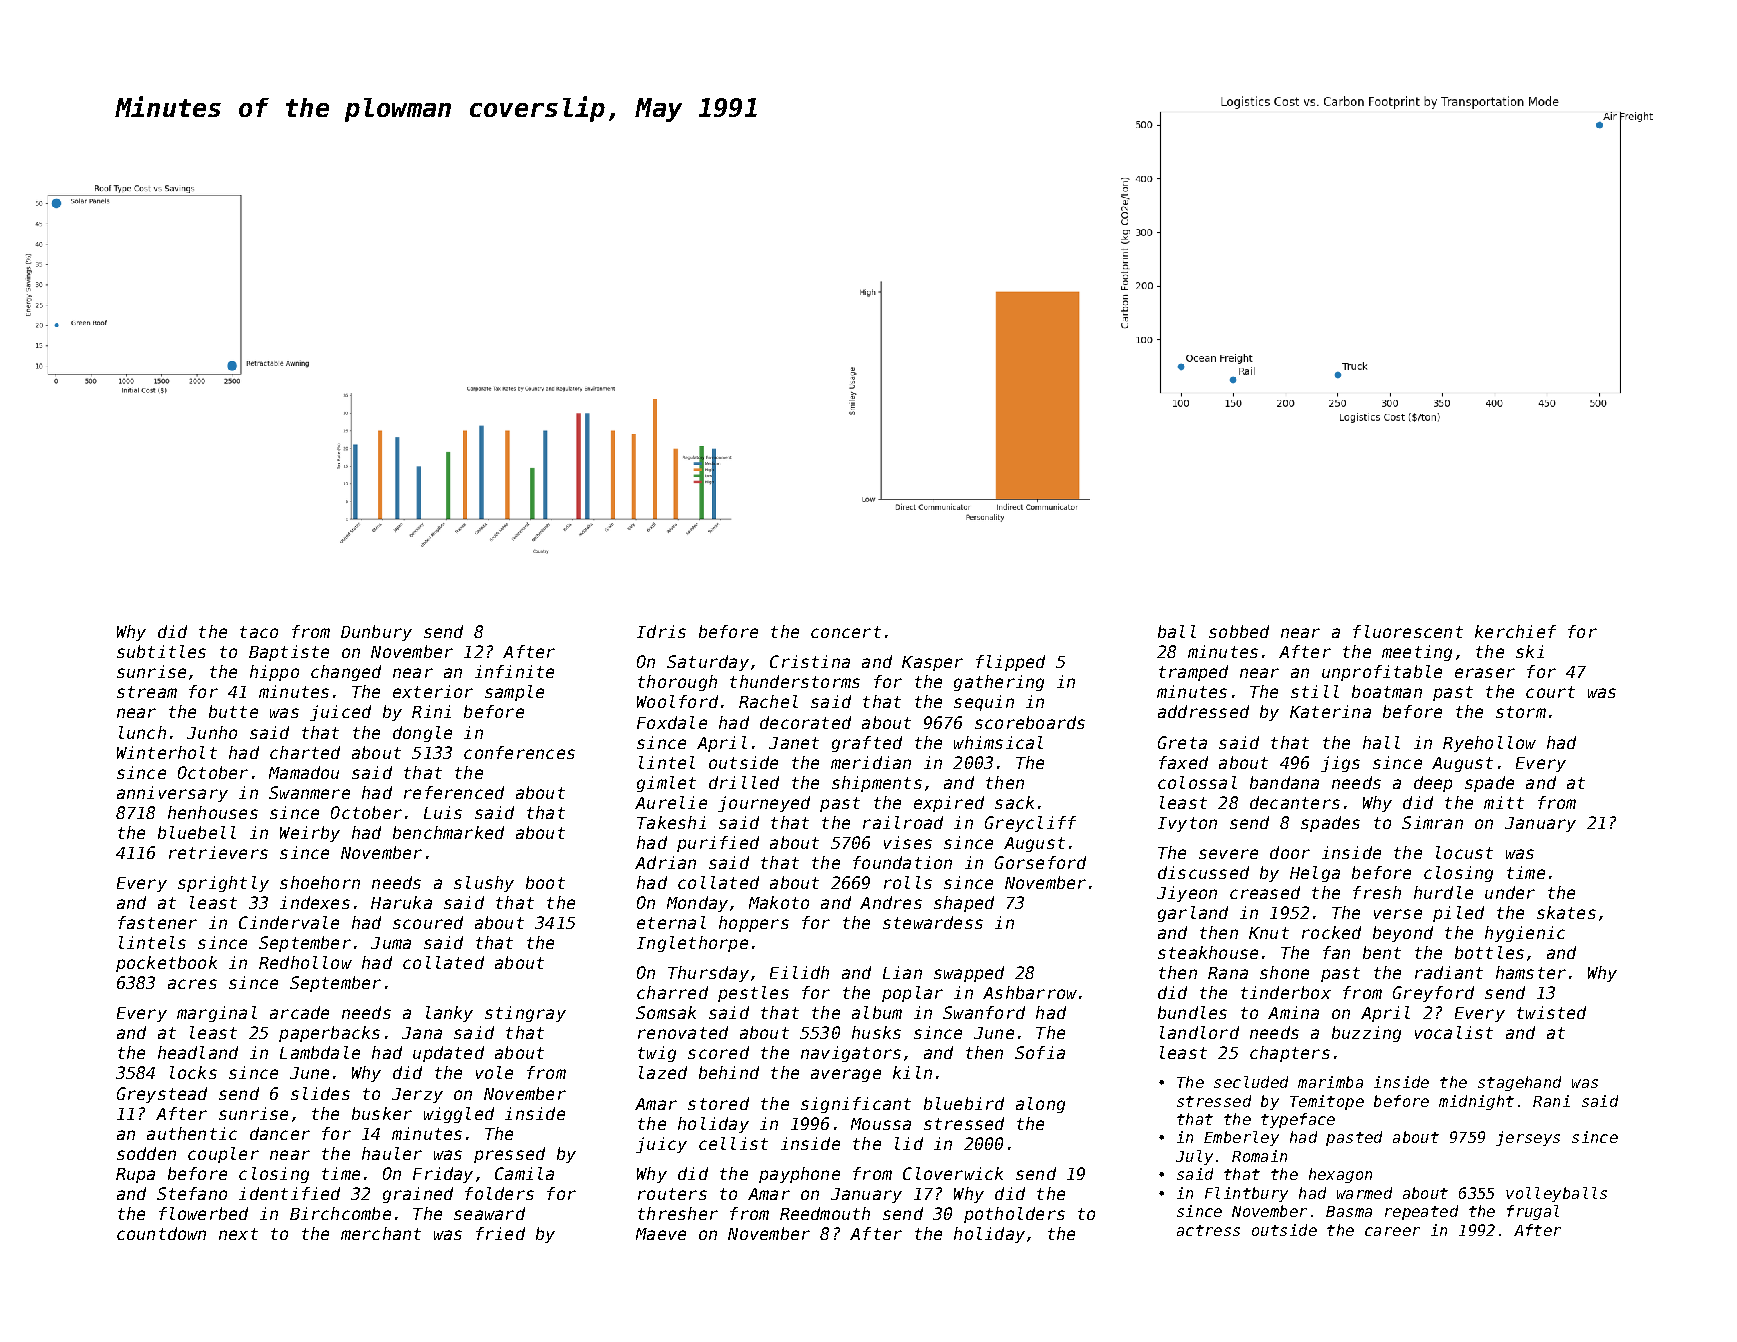  I want to click on countdown, so click(161, 1233).
